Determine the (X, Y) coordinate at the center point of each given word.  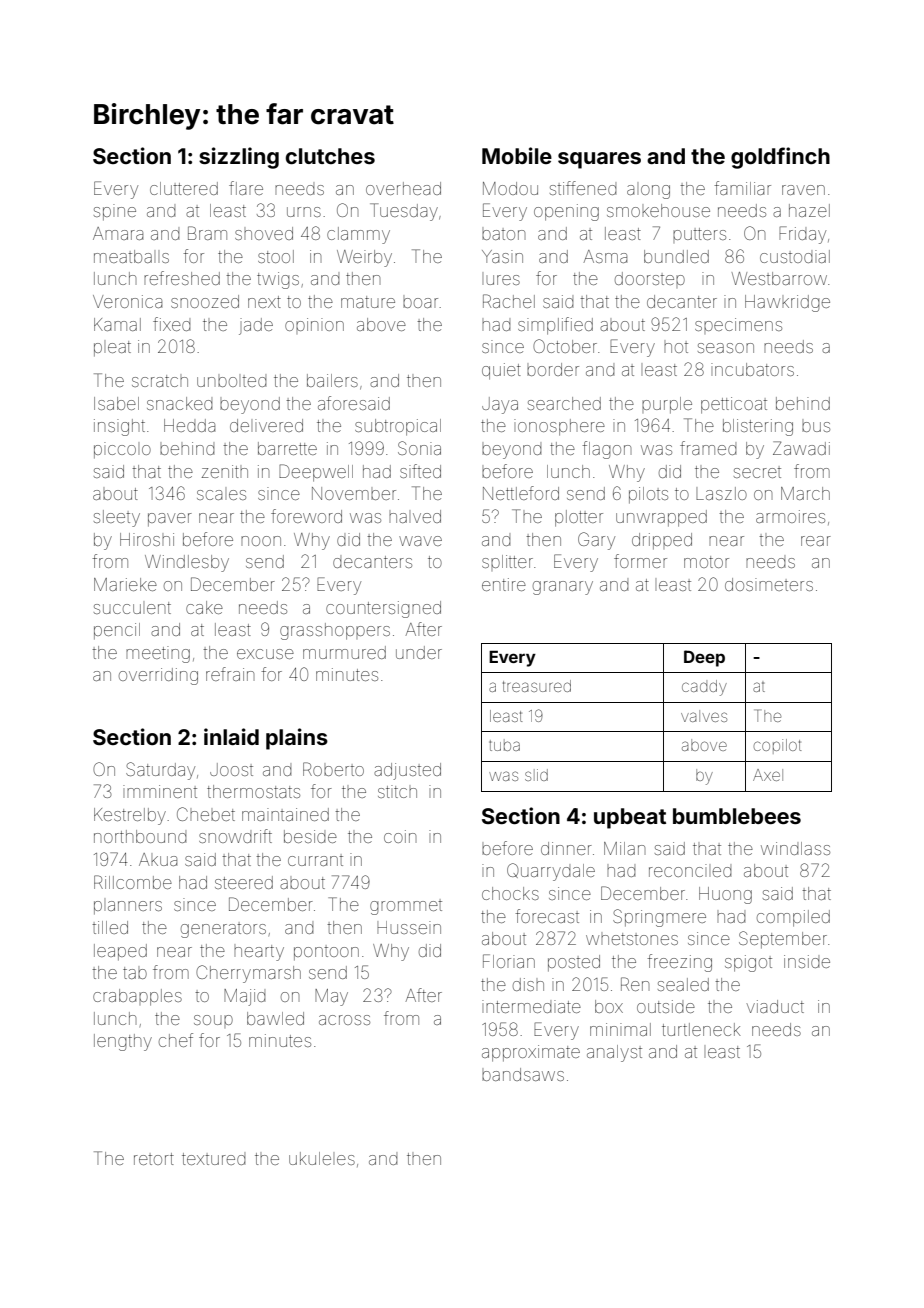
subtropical (398, 427)
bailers (332, 380)
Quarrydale (551, 872)
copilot (777, 746)
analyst (614, 1053)
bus (816, 427)
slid (536, 775)
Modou (510, 188)
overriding (158, 676)
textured (214, 1159)
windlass (795, 848)
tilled (110, 927)
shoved (264, 233)
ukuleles (322, 1158)
